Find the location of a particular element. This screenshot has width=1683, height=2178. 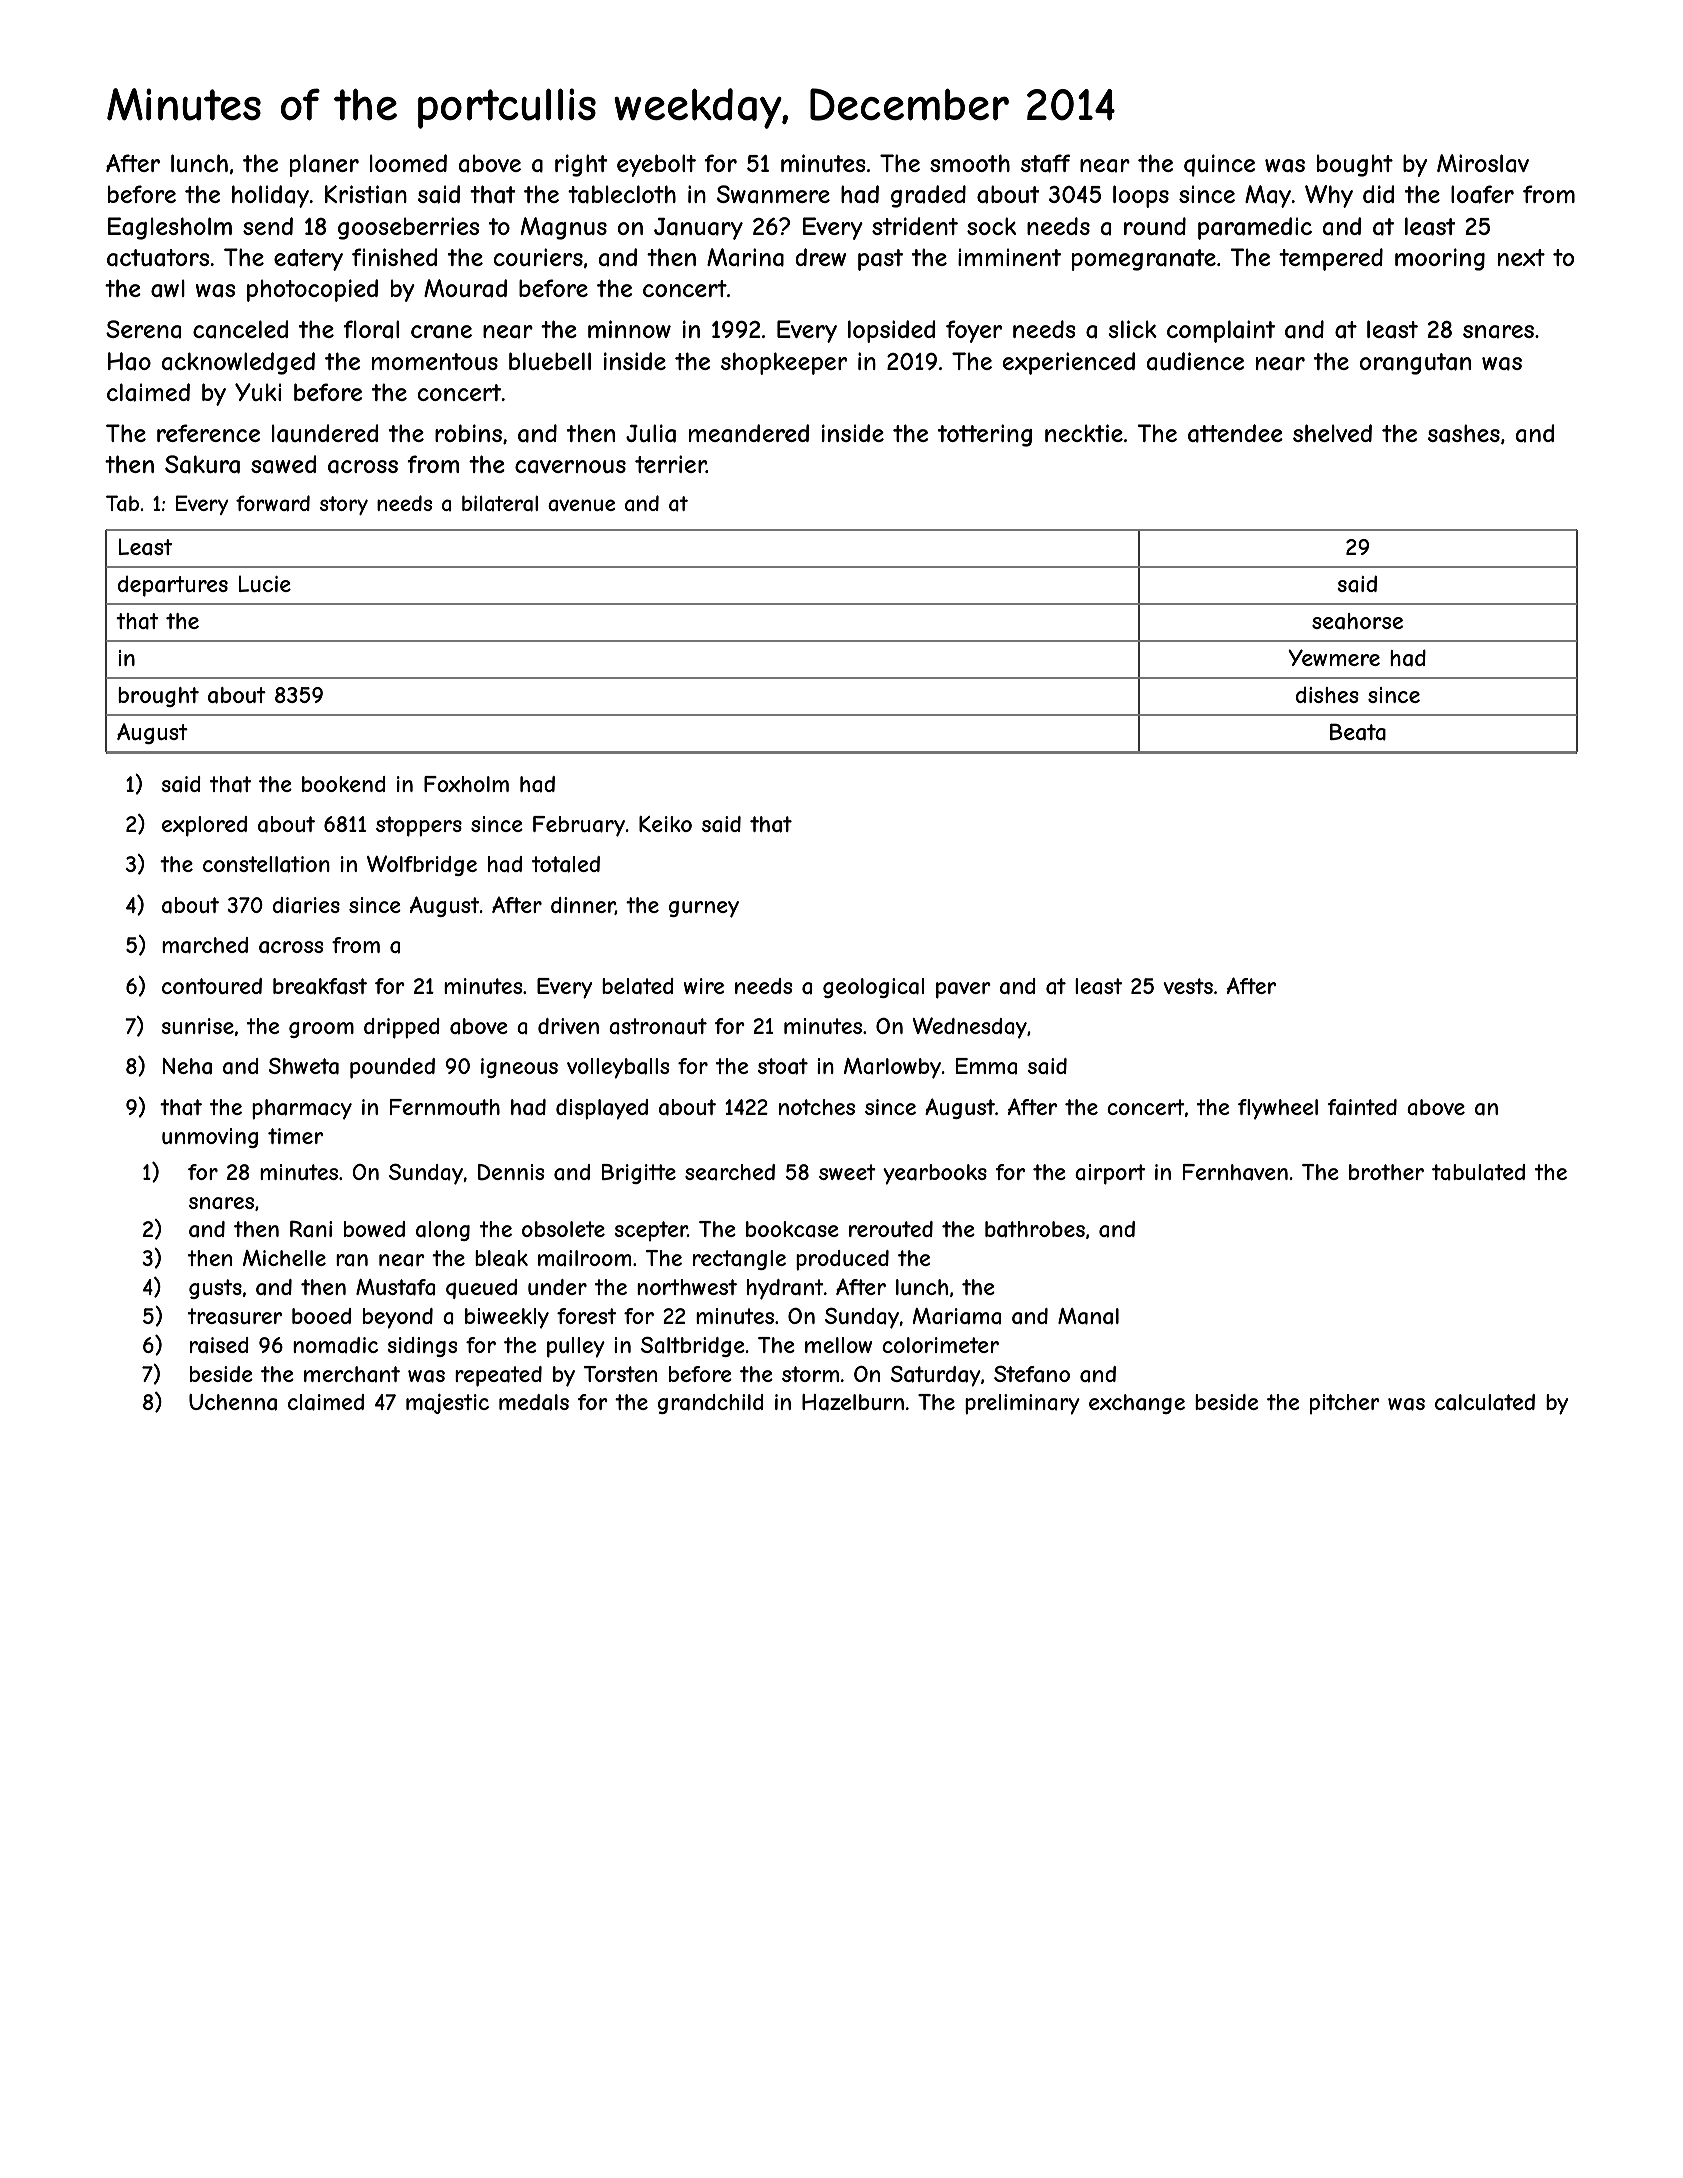

tottering is located at coordinates (985, 435).
